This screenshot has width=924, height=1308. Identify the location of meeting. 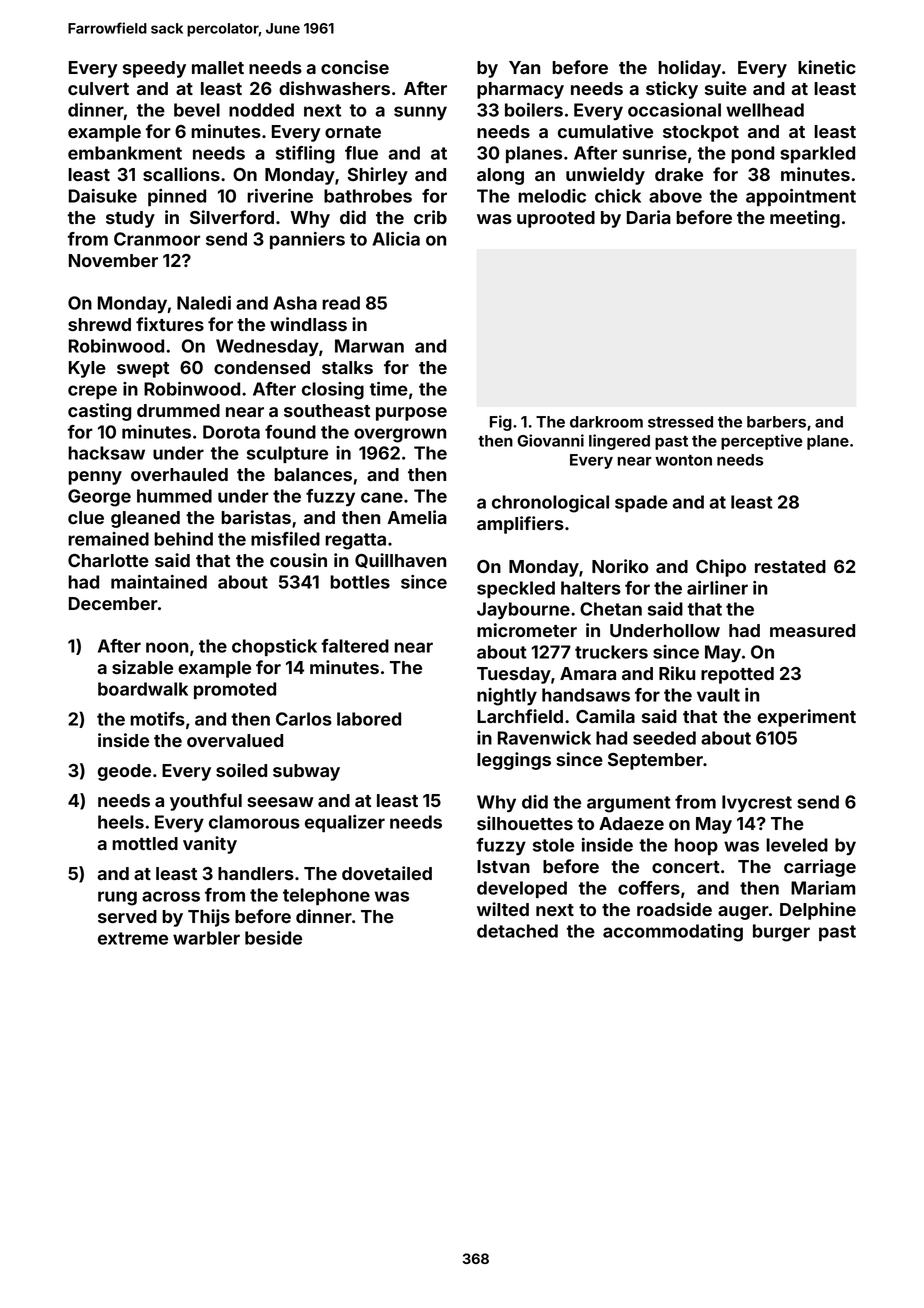
(805, 219).
